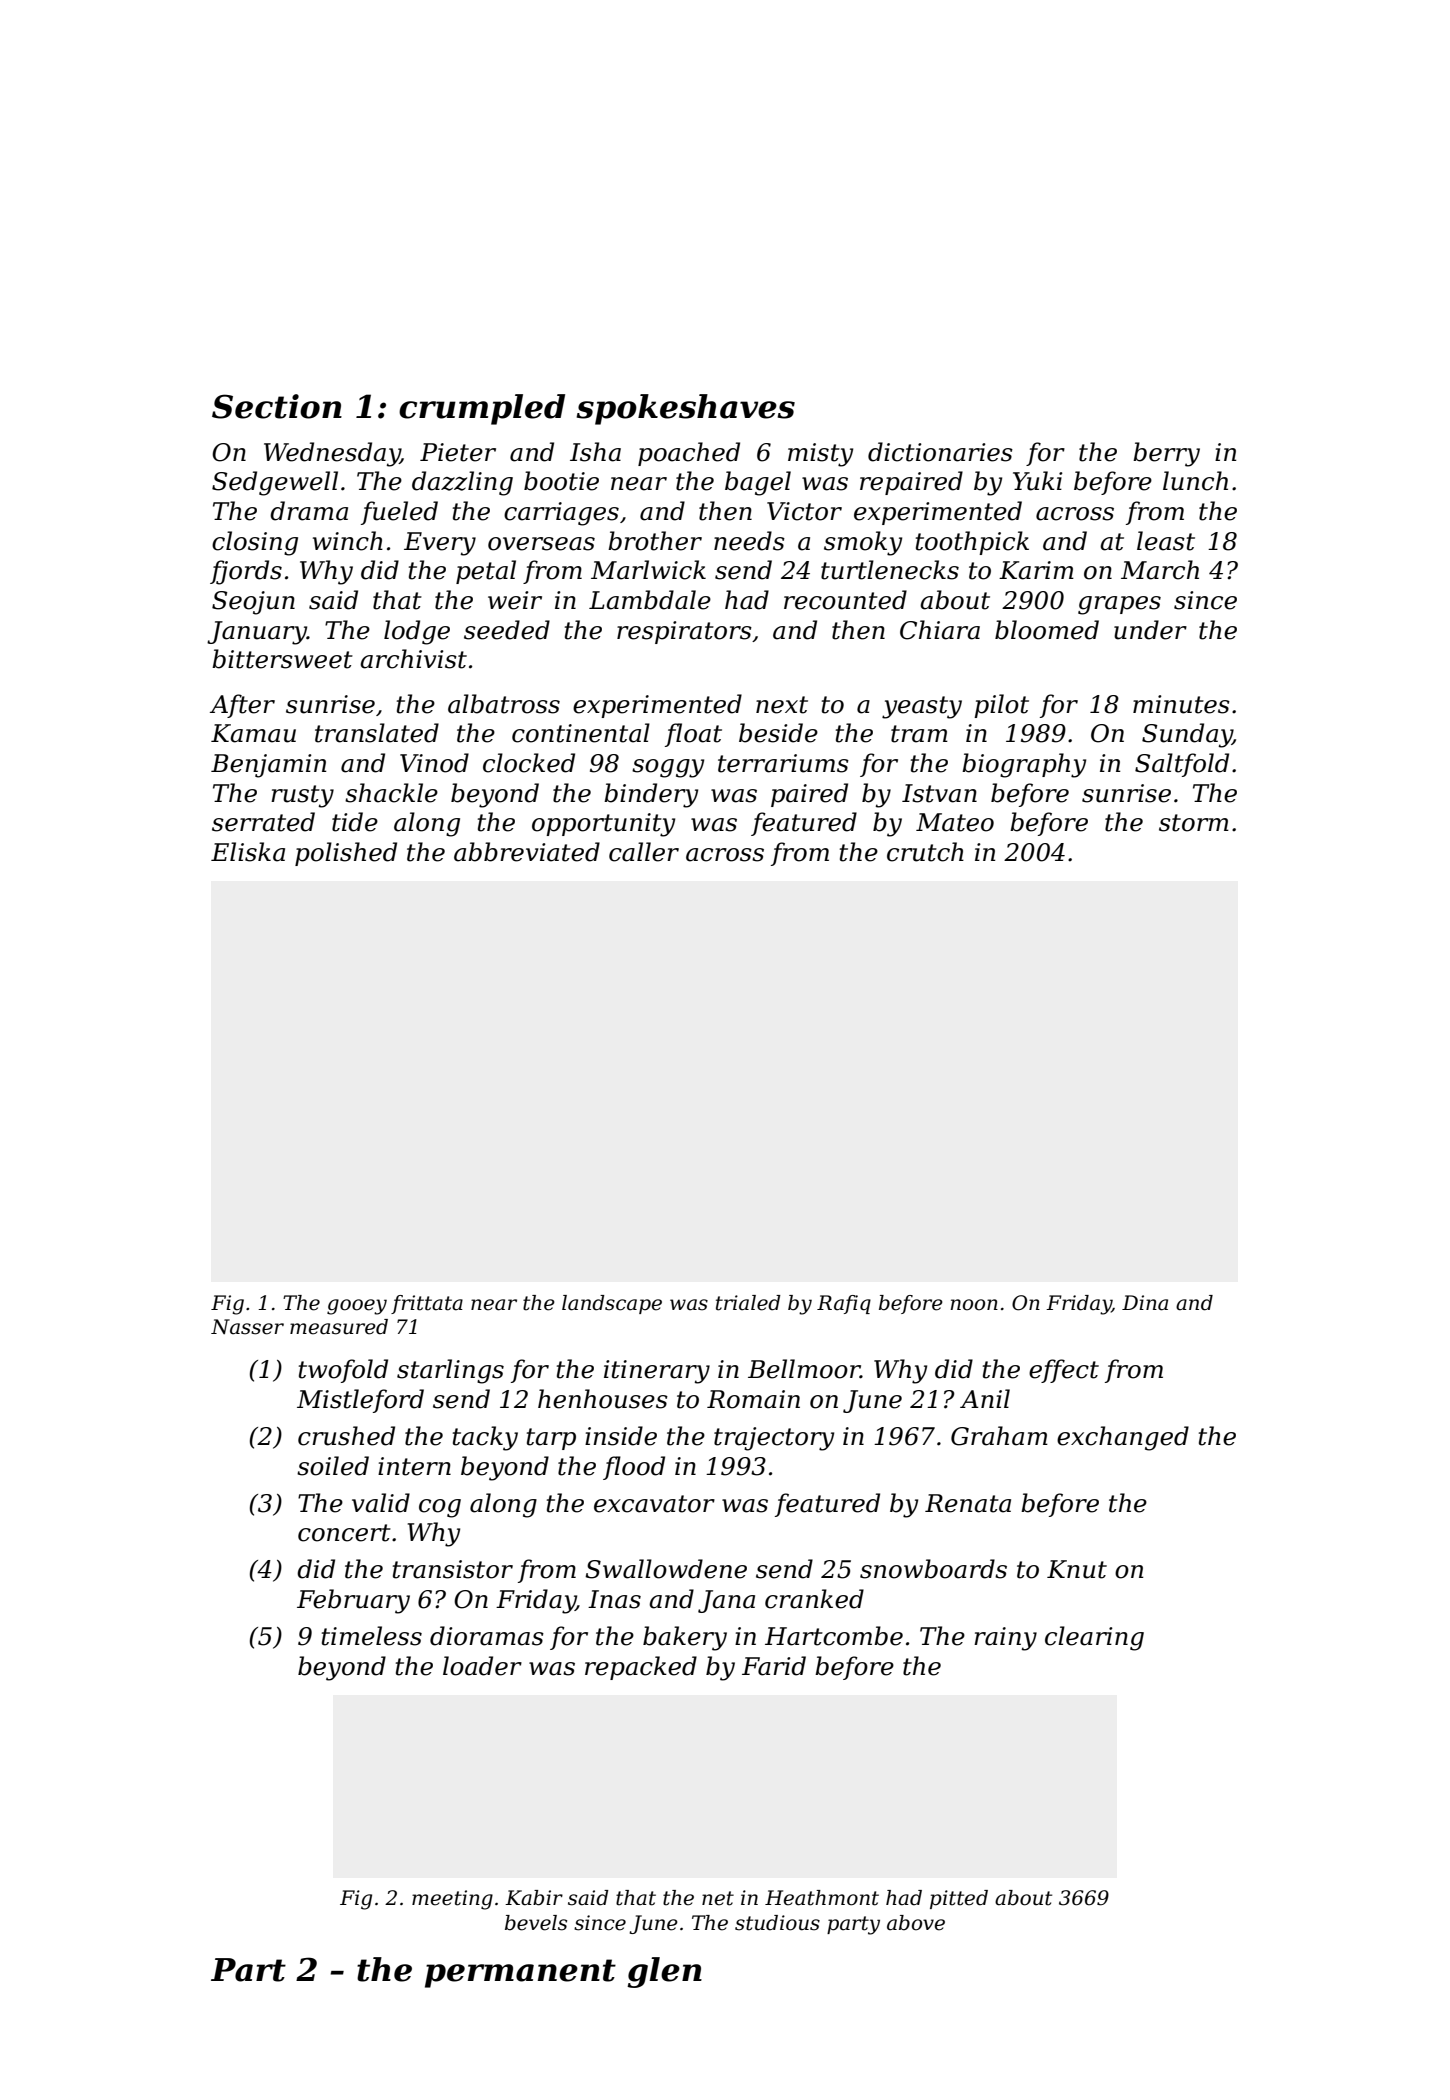 Image resolution: width=1450 pixels, height=2100 pixels. Describe the element at coordinates (603, 825) in the page. I see `opportunity` at that location.
